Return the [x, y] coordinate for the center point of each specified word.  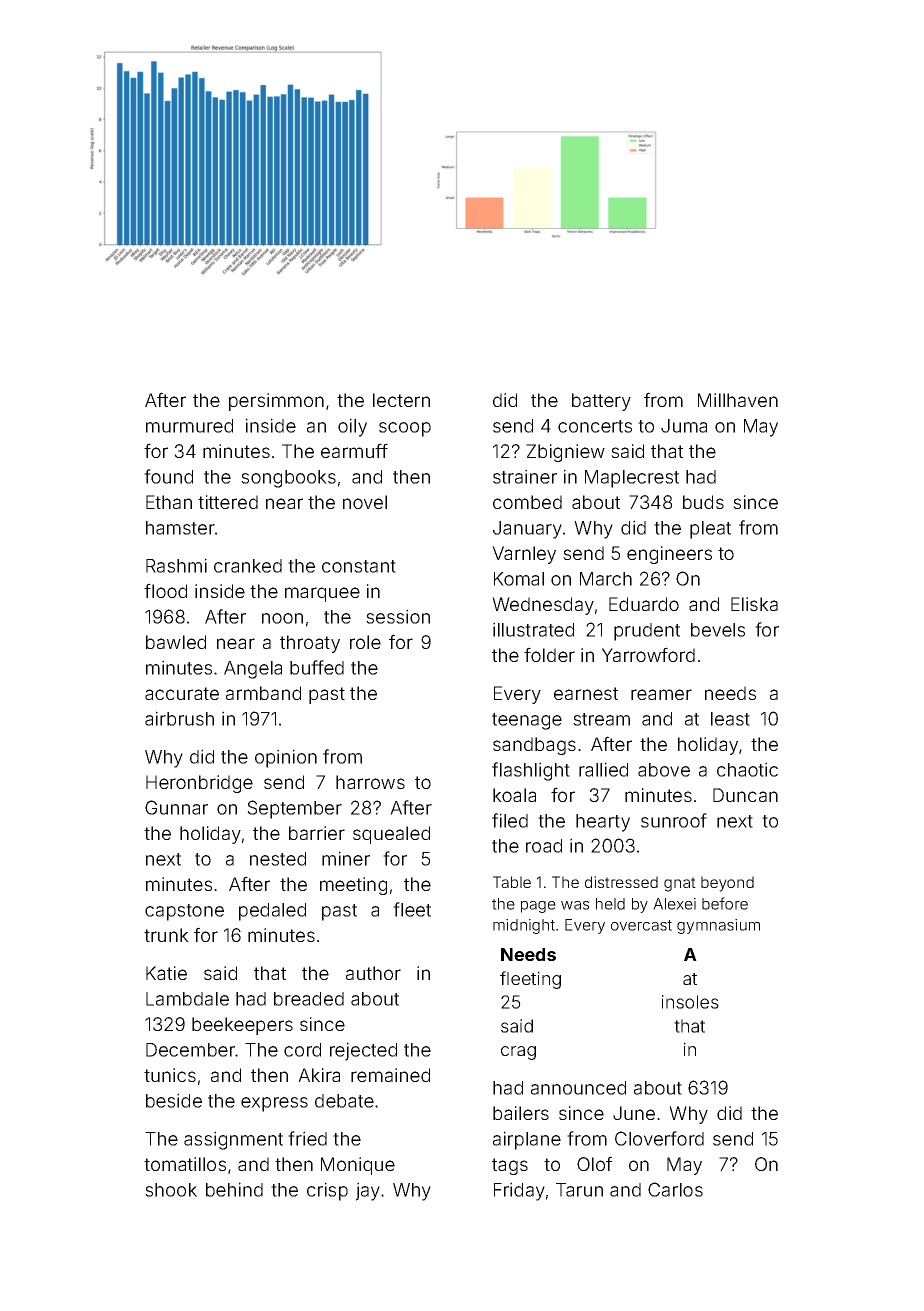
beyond [727, 884]
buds [703, 502]
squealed [391, 835]
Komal [519, 579]
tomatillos [185, 1164]
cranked [248, 566]
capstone [184, 912]
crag [518, 1053]
